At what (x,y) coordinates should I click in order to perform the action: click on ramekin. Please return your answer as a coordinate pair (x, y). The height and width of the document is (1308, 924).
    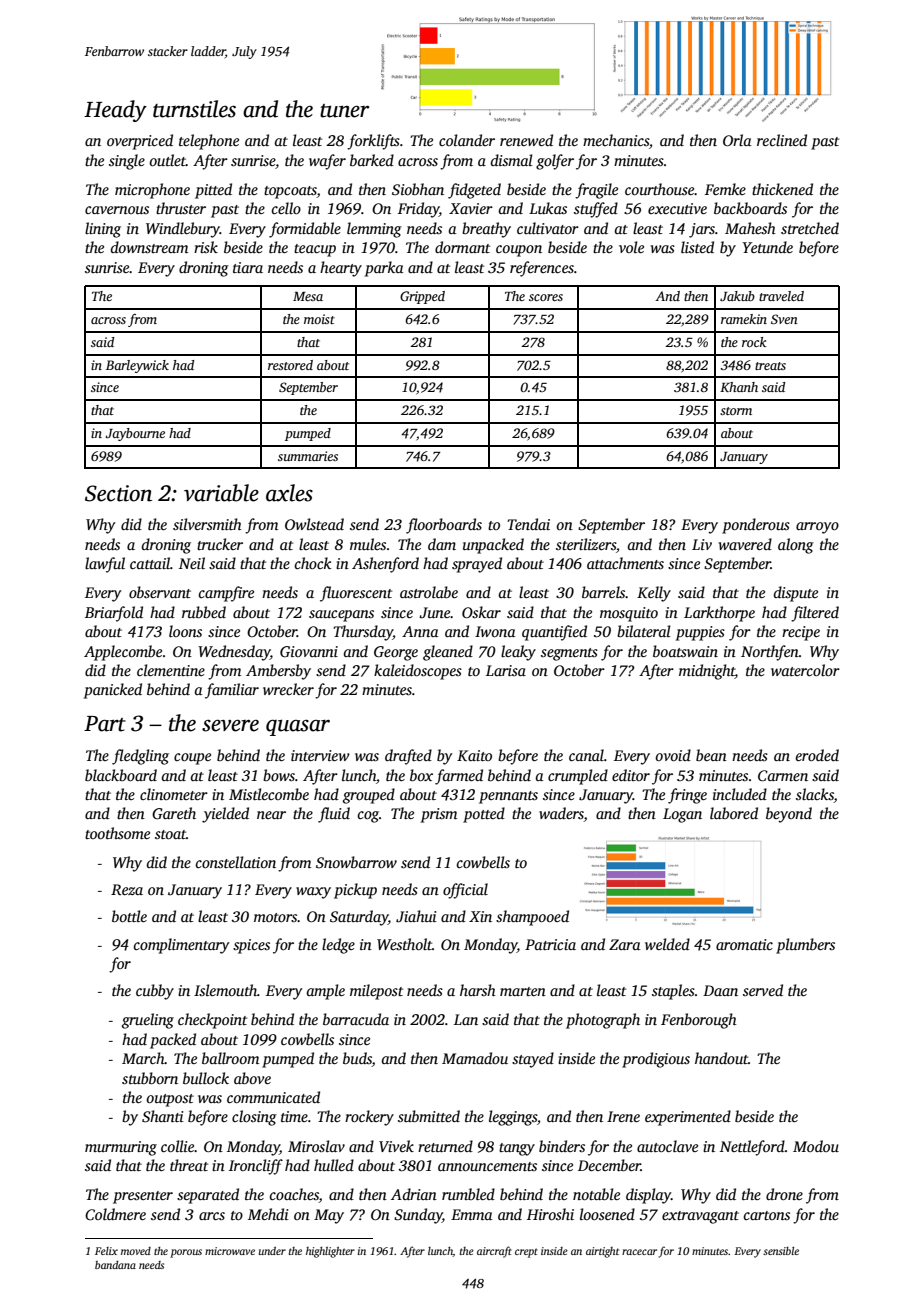
    Looking at the image, I should click on (744, 319).
